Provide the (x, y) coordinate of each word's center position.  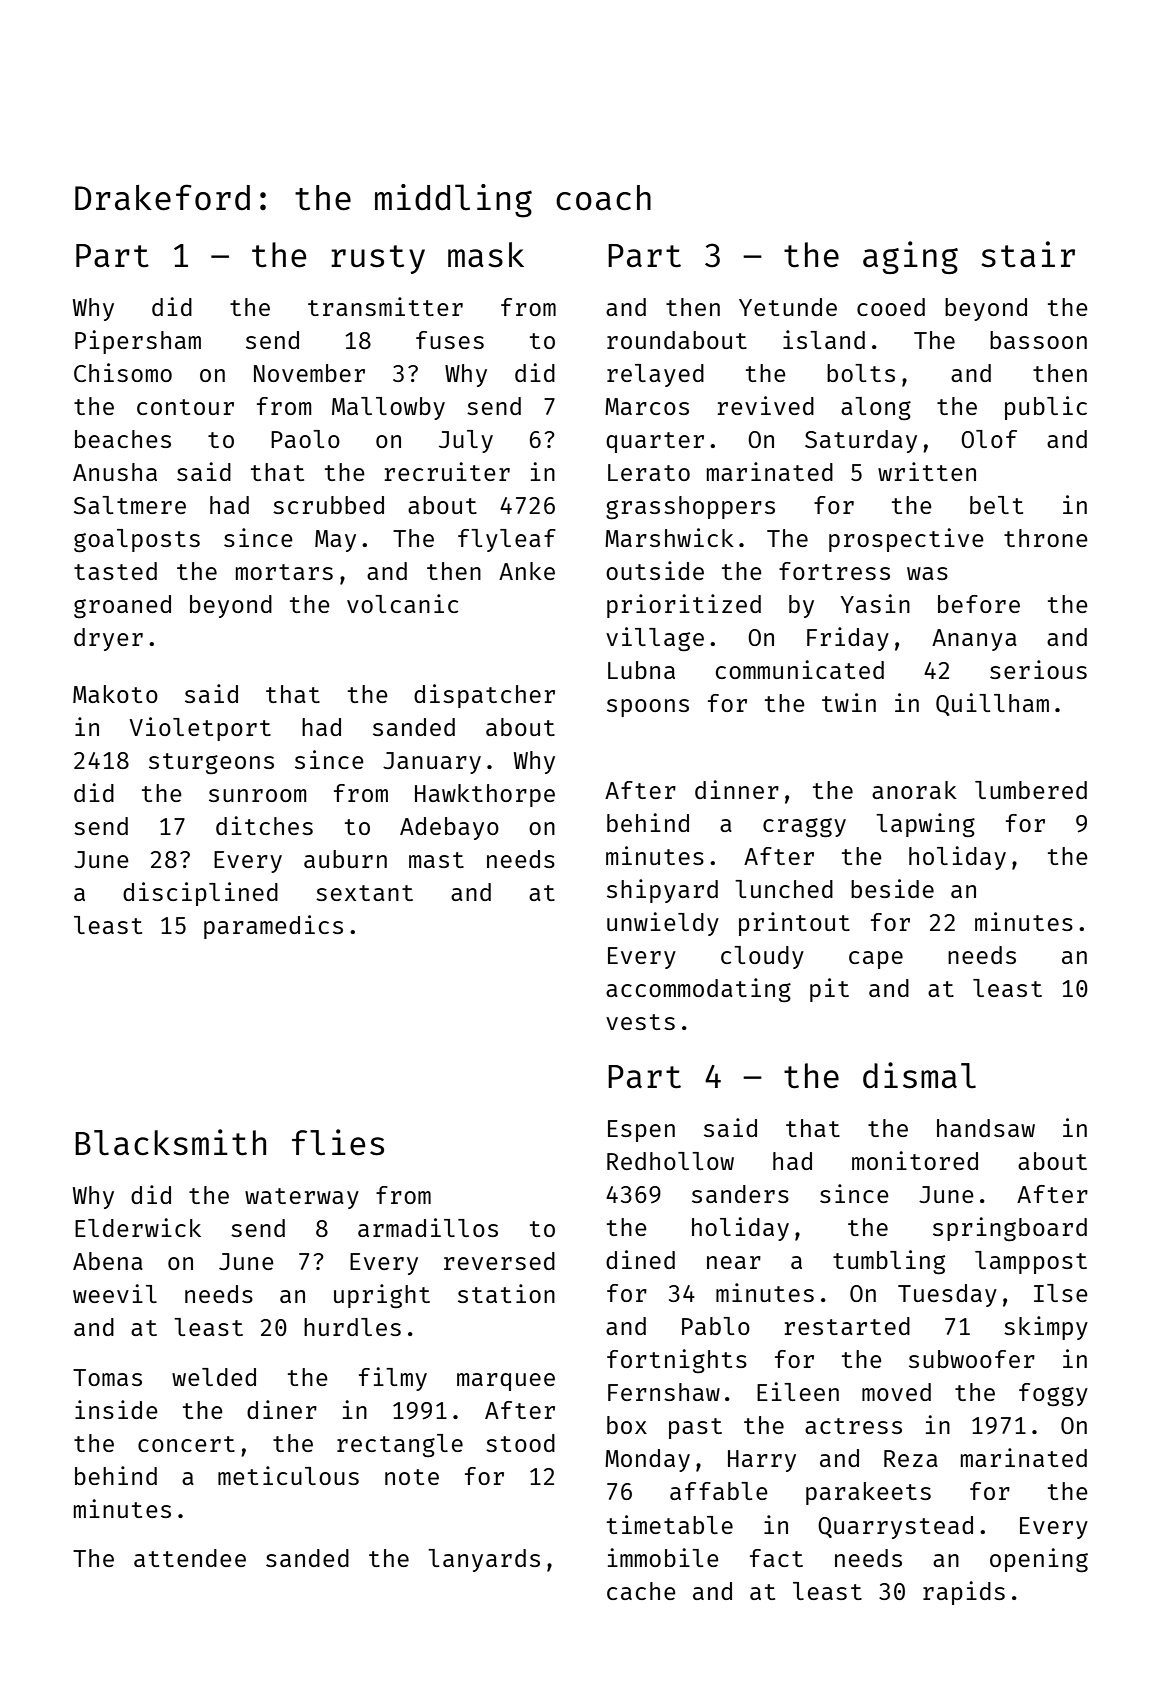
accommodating (698, 990)
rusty (378, 259)
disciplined (200, 894)
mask (486, 255)
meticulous (288, 1475)
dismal (919, 1075)
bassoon (1038, 340)
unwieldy (663, 924)
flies (338, 1142)
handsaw (986, 1128)
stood (520, 1443)
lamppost (1031, 1262)
